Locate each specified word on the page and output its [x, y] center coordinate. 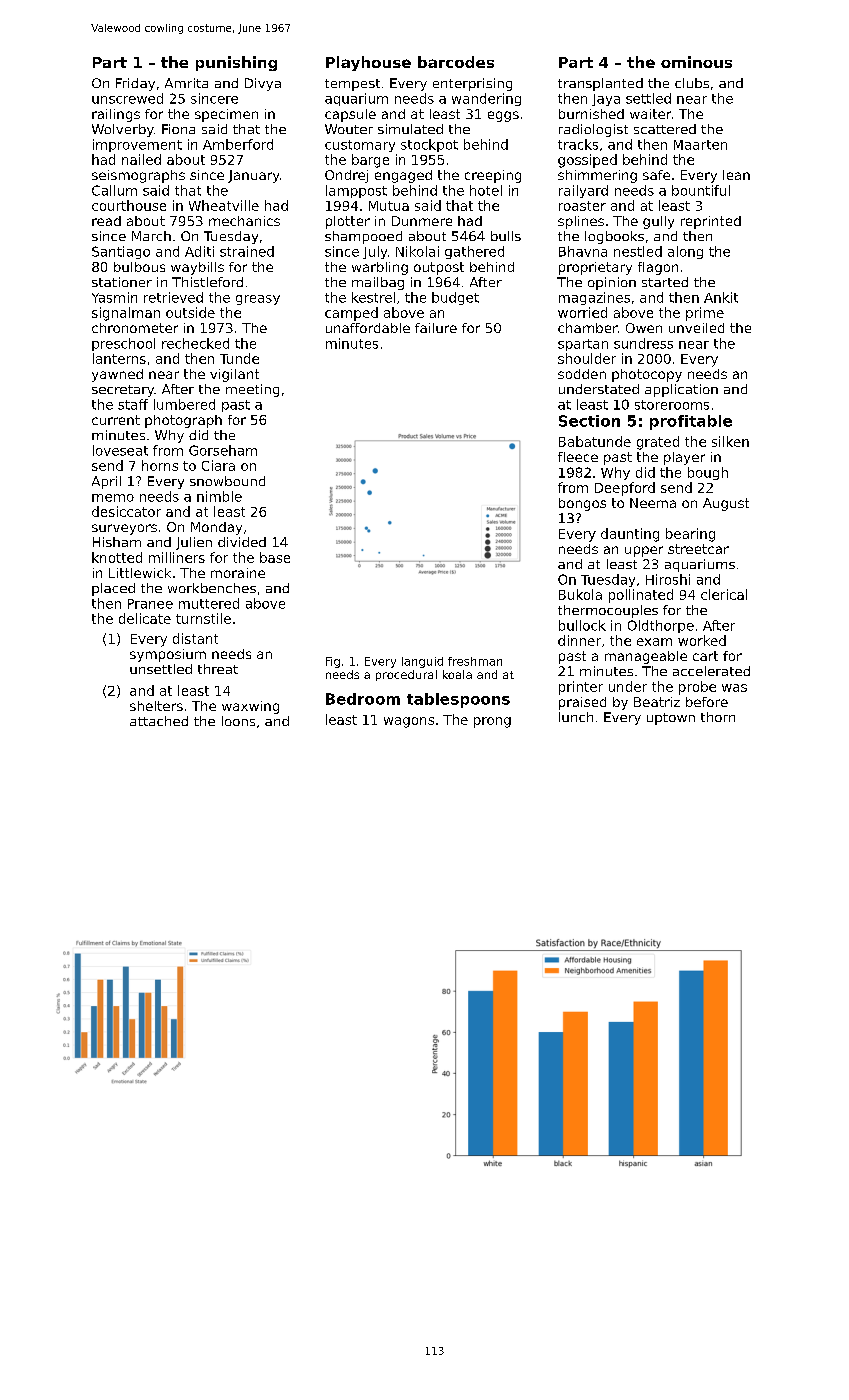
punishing [236, 63]
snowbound [227, 481]
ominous [696, 62]
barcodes [456, 62]
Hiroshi [668, 579]
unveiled [696, 328]
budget [455, 298]
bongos [582, 504]
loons [238, 721]
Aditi [199, 251]
